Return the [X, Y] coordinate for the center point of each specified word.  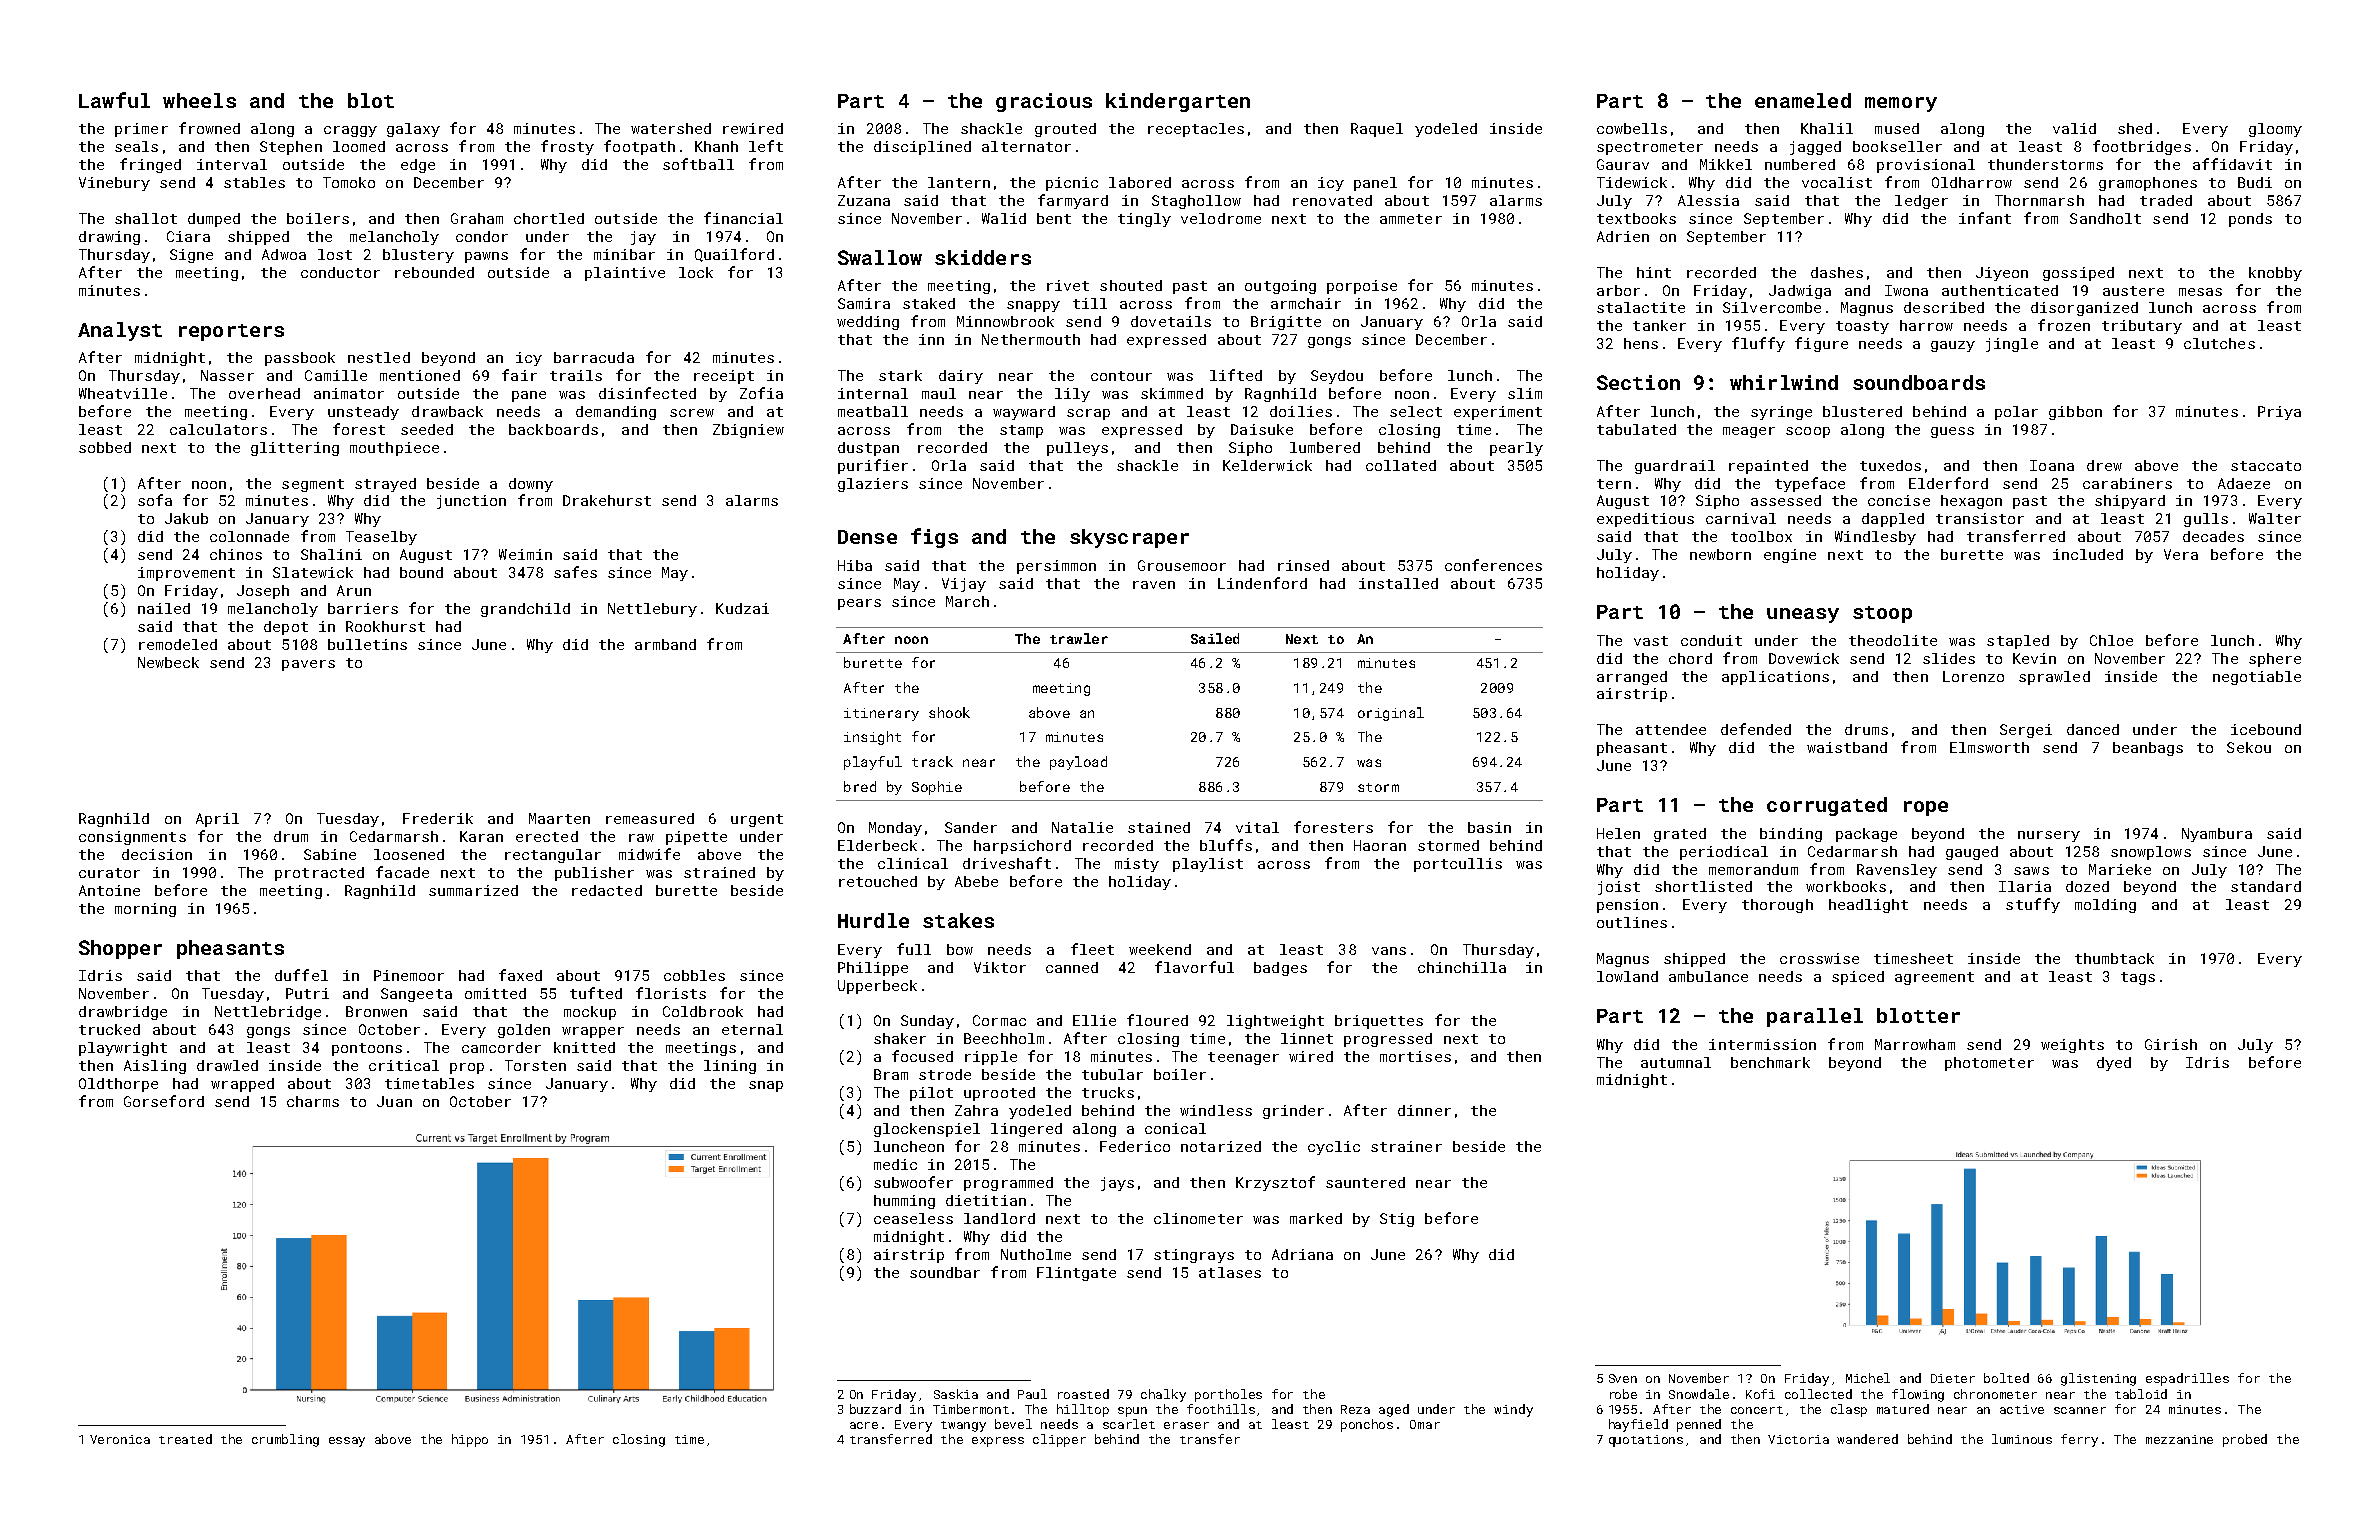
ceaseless [913, 1218]
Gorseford [164, 1101]
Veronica [120, 1439]
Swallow [880, 257]
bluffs [1226, 845]
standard [2266, 886]
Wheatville [123, 393]
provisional [1926, 166]
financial [743, 218]
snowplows [2151, 853]
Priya [2279, 413]
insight [872, 738]
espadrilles [2187, 1379]
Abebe [976, 881]
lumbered [1325, 447]
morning [145, 910]
